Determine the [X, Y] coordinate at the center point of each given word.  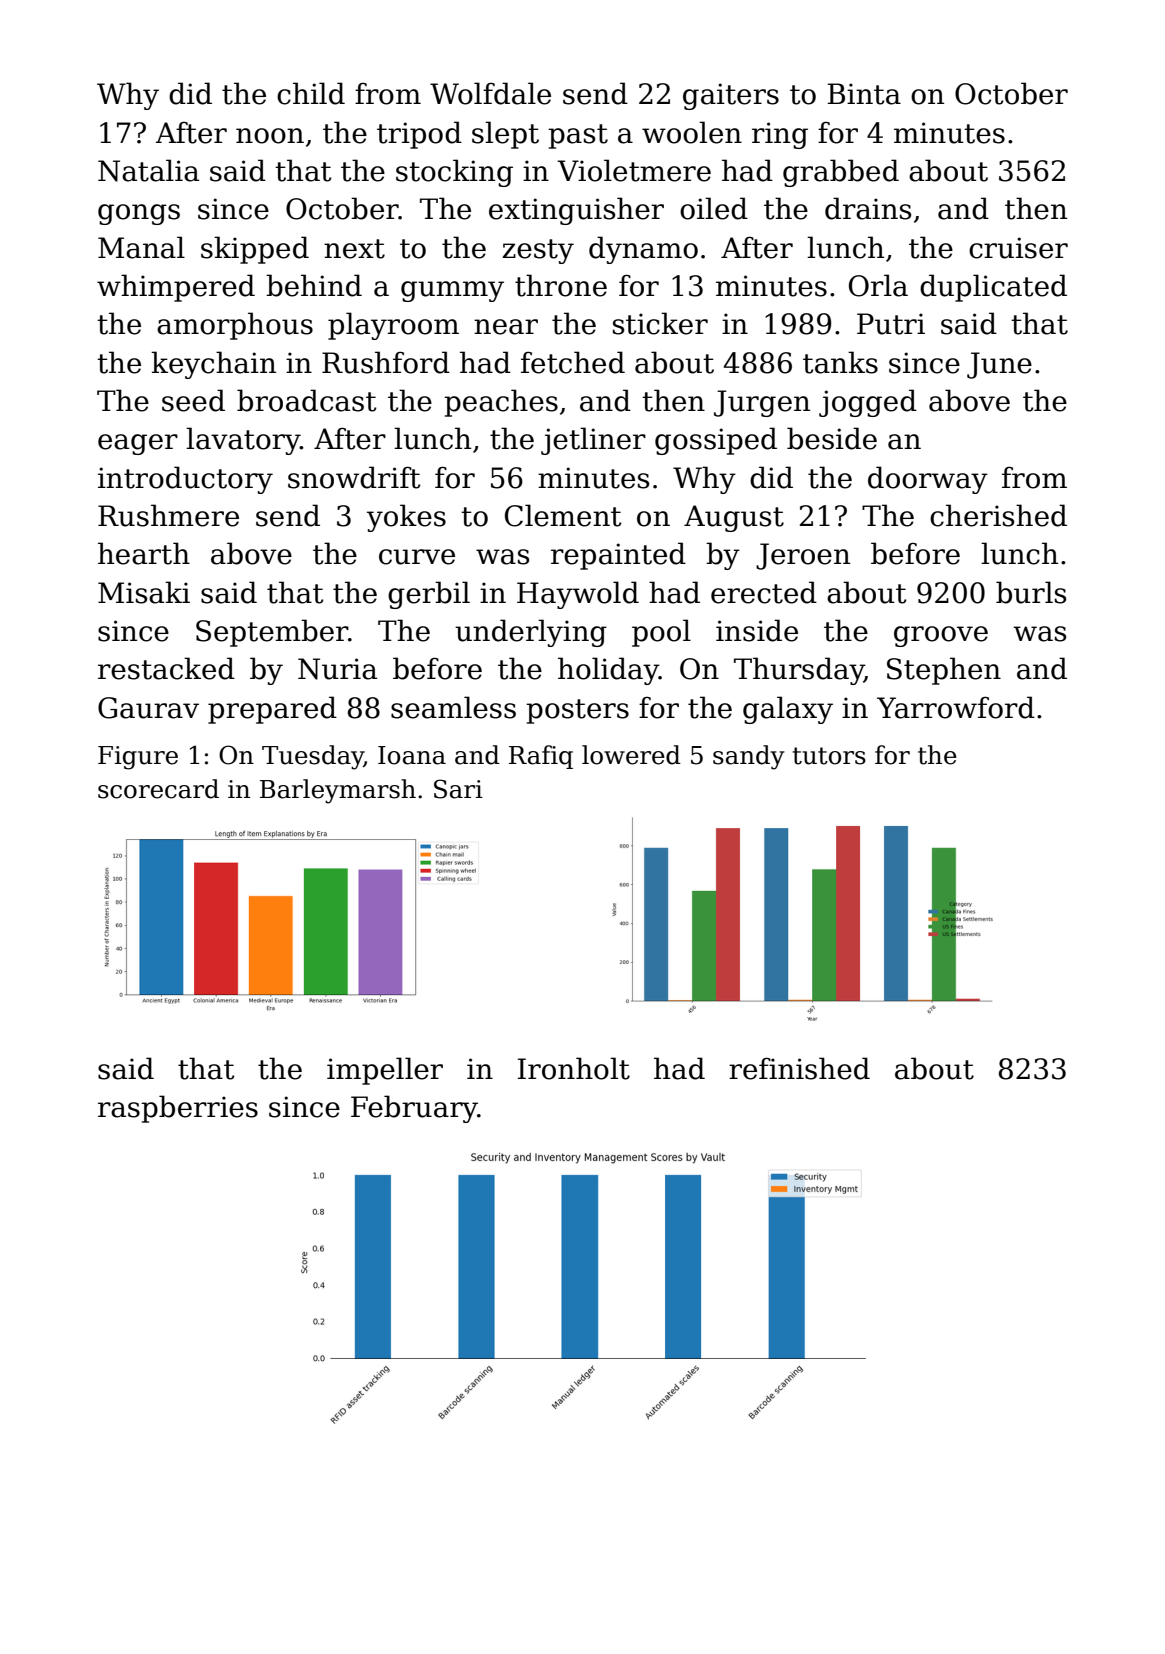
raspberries [178, 1109]
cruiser [1018, 248]
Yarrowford [956, 707]
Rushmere [168, 515]
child [311, 93]
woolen [692, 132]
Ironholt [574, 1068]
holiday [608, 671]
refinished [799, 1068]
